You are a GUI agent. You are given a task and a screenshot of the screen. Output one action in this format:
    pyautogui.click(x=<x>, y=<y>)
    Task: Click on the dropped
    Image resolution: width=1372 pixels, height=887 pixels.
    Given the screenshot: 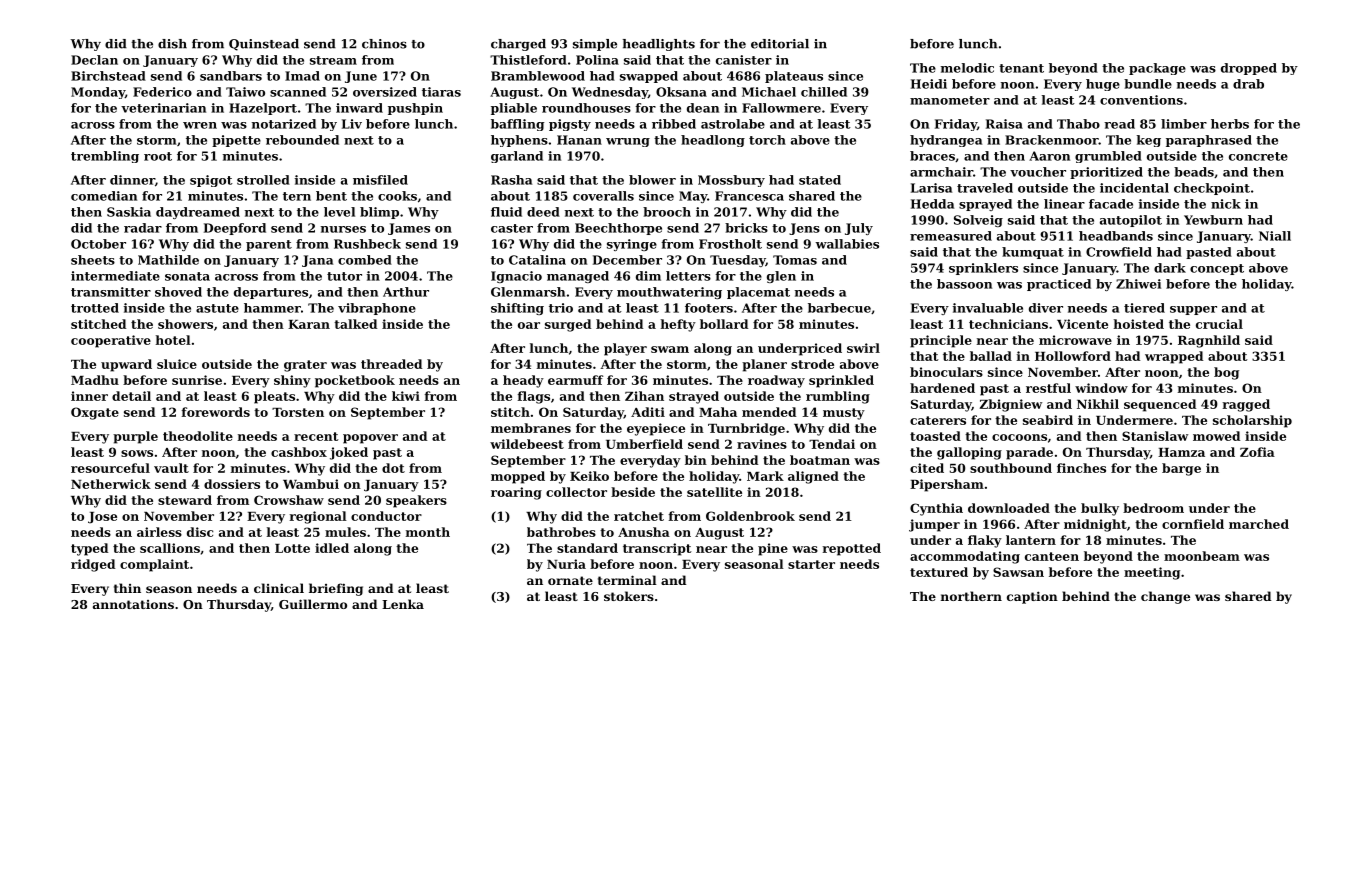 What is the action you would take?
    pyautogui.click(x=1249, y=69)
